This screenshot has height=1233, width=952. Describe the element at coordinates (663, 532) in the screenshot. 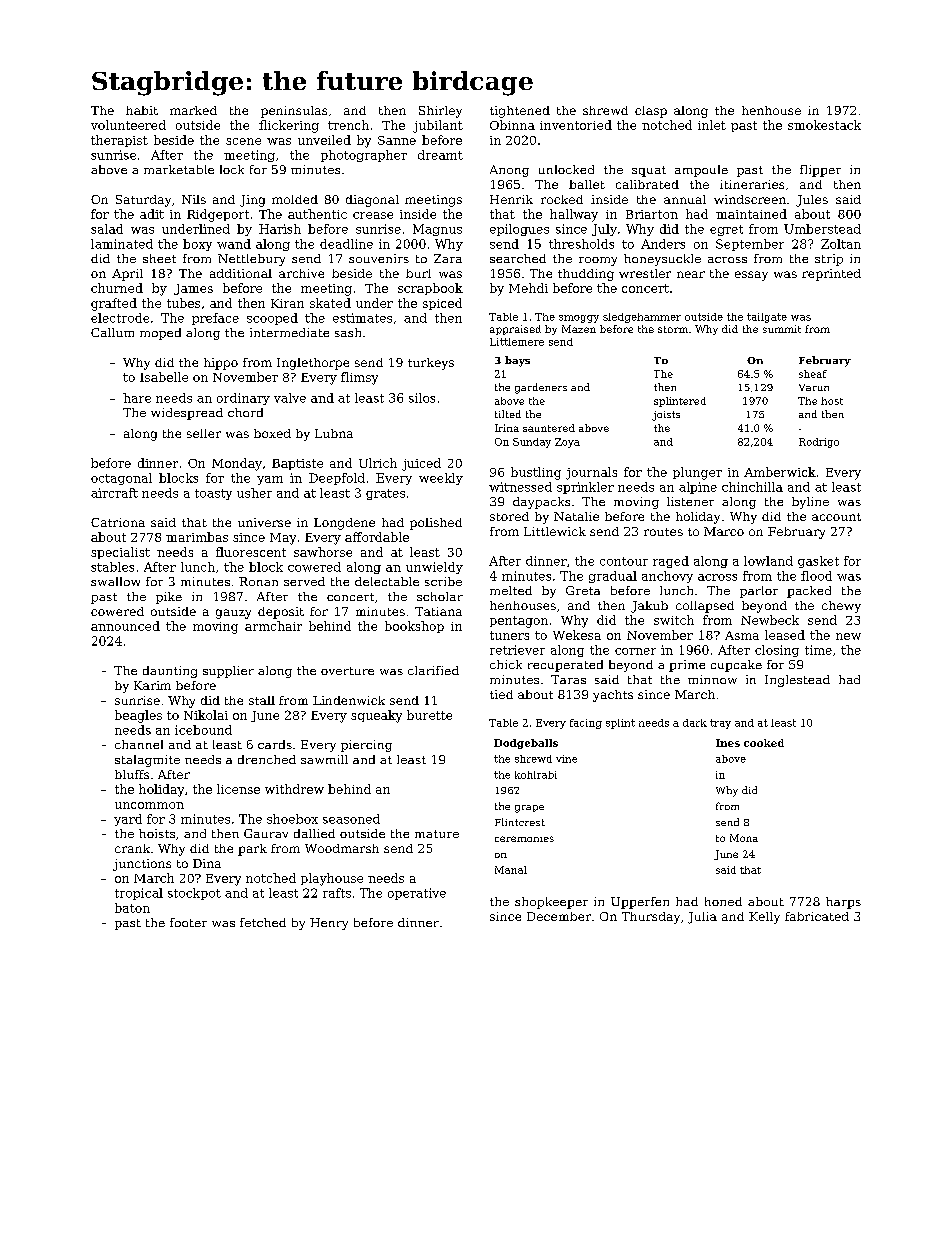

I see `routes` at that location.
